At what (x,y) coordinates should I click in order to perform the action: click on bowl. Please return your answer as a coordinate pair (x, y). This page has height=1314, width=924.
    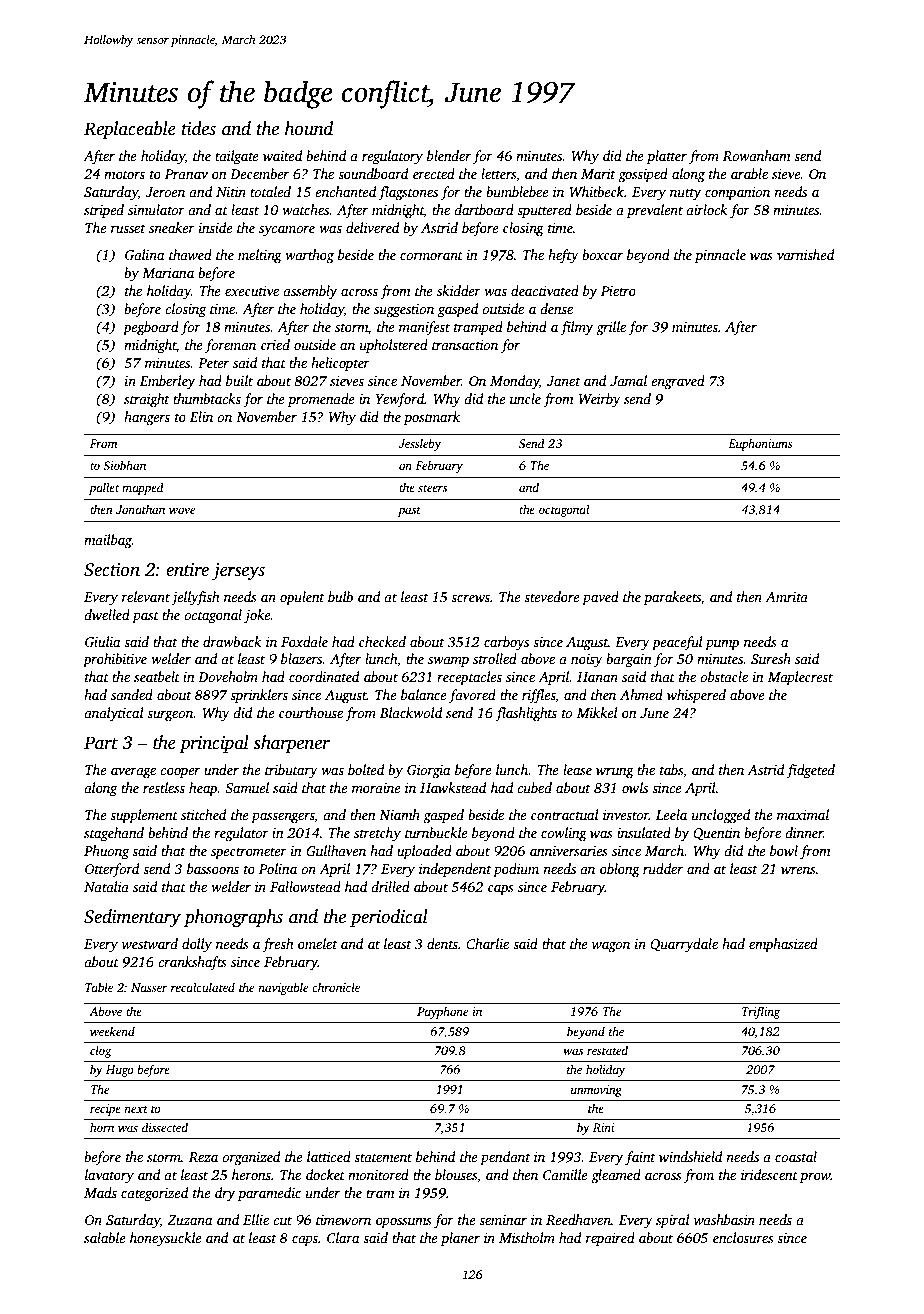
    Looking at the image, I should click on (784, 850).
